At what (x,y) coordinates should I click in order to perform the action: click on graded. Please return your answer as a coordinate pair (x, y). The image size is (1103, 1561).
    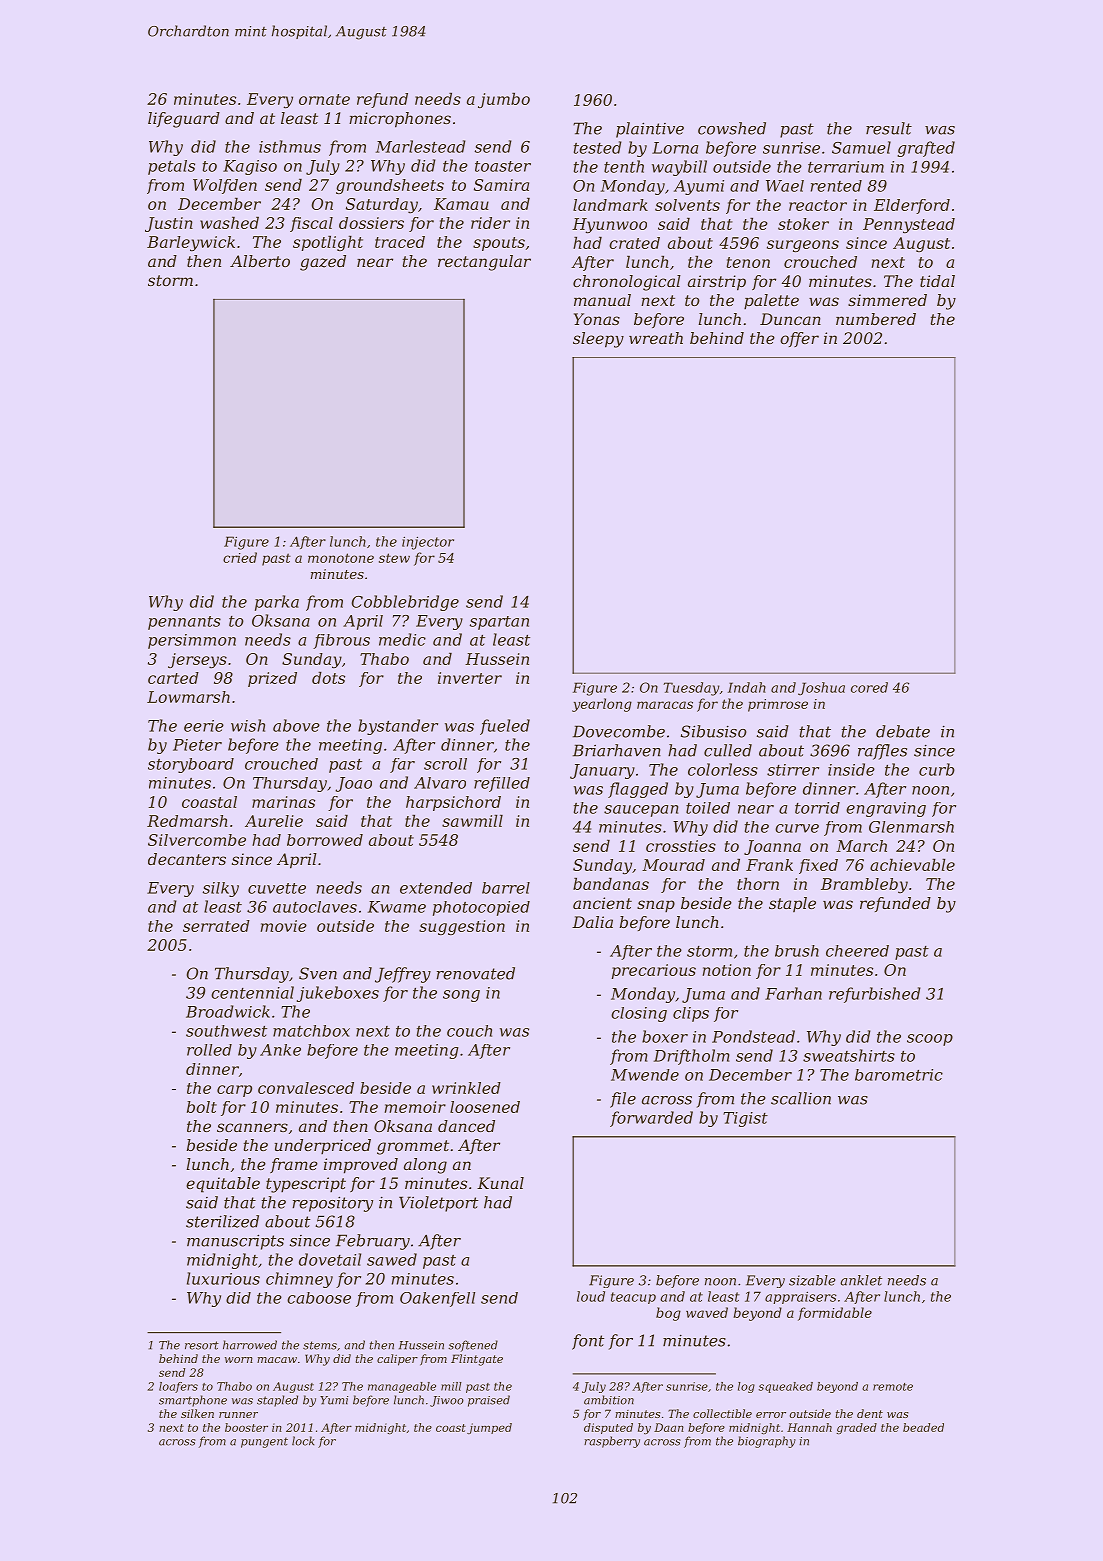
    Looking at the image, I should click on (857, 1428).
